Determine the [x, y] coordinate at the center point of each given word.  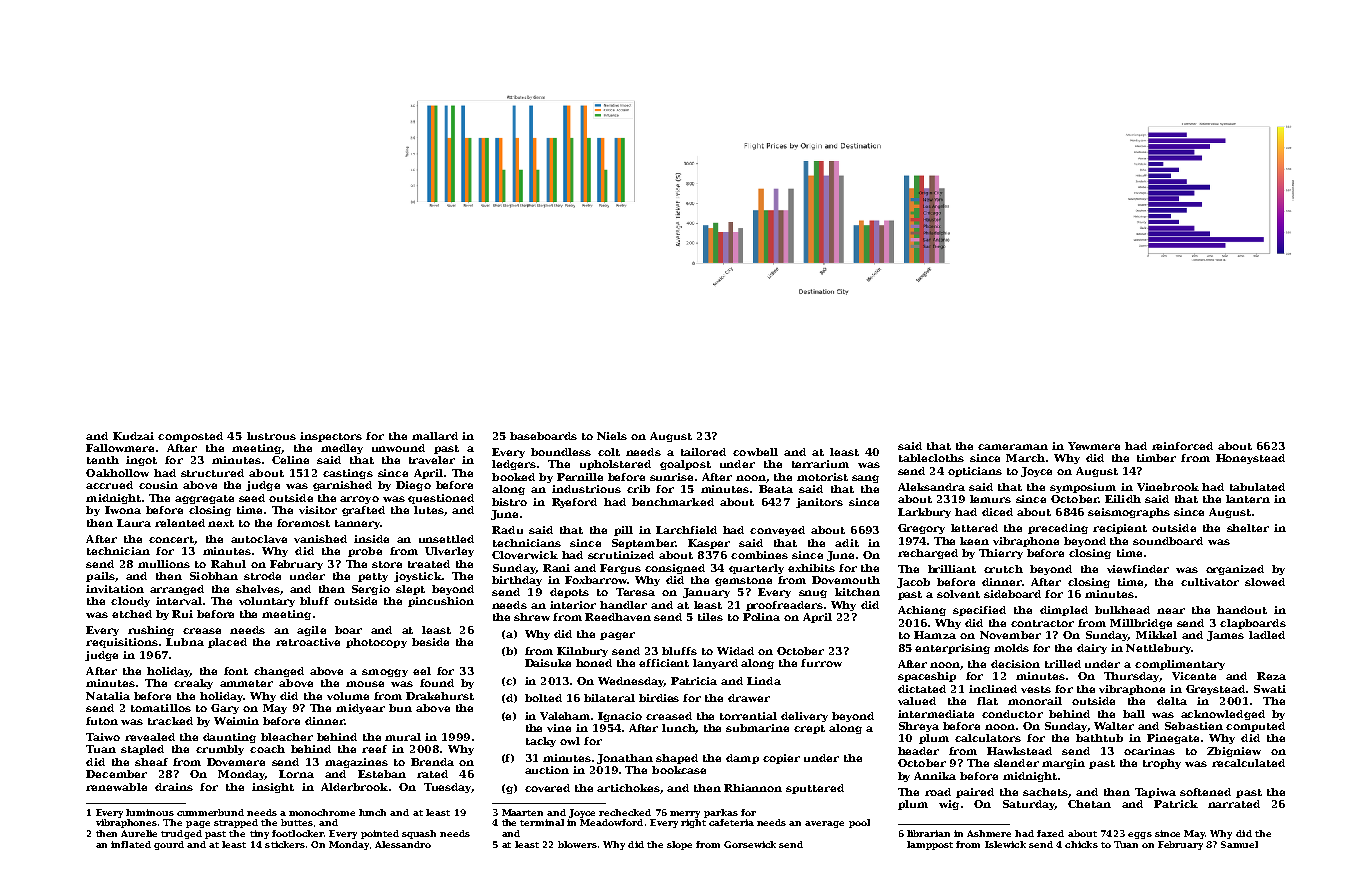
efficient [664, 663]
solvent [958, 594]
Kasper [709, 544]
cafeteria [731, 822]
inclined [993, 689]
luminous [150, 812]
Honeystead [1250, 459]
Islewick [1005, 844]
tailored [703, 452]
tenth [103, 460]
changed [279, 672]
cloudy [130, 602]
